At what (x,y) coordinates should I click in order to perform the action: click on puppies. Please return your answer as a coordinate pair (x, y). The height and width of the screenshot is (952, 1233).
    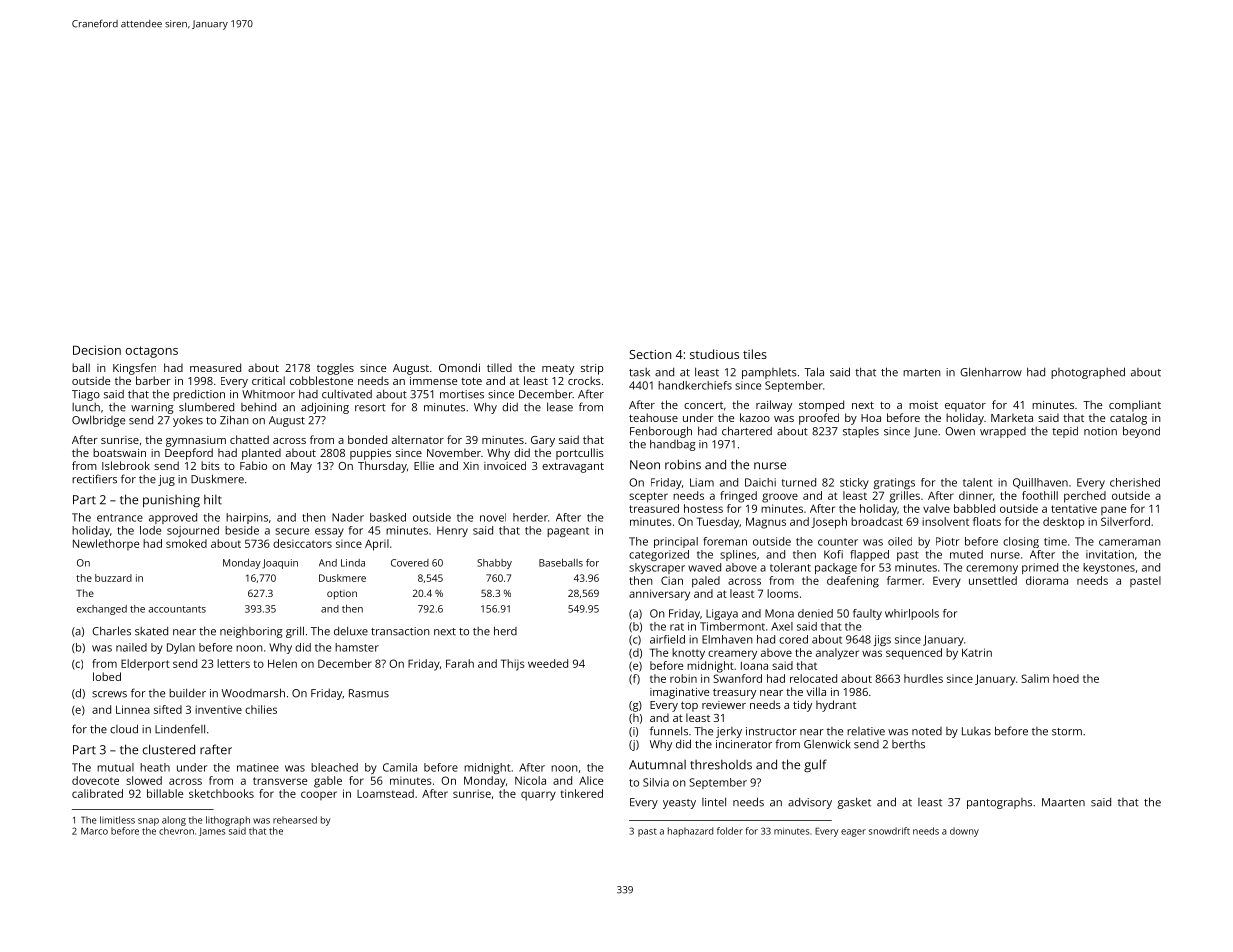
    Looking at the image, I should click on (370, 454).
